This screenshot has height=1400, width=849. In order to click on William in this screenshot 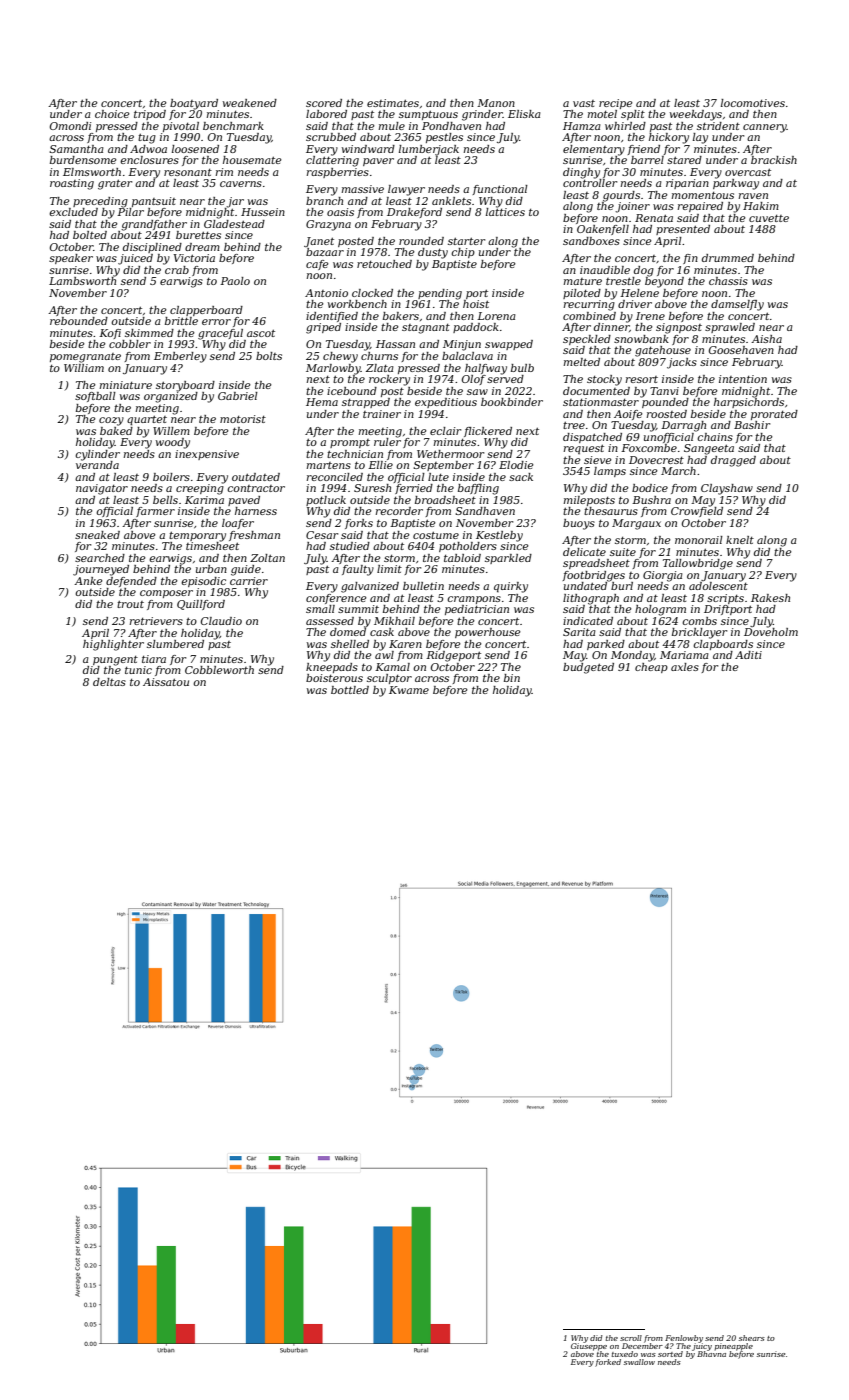, I will do `click(84, 368)`.
